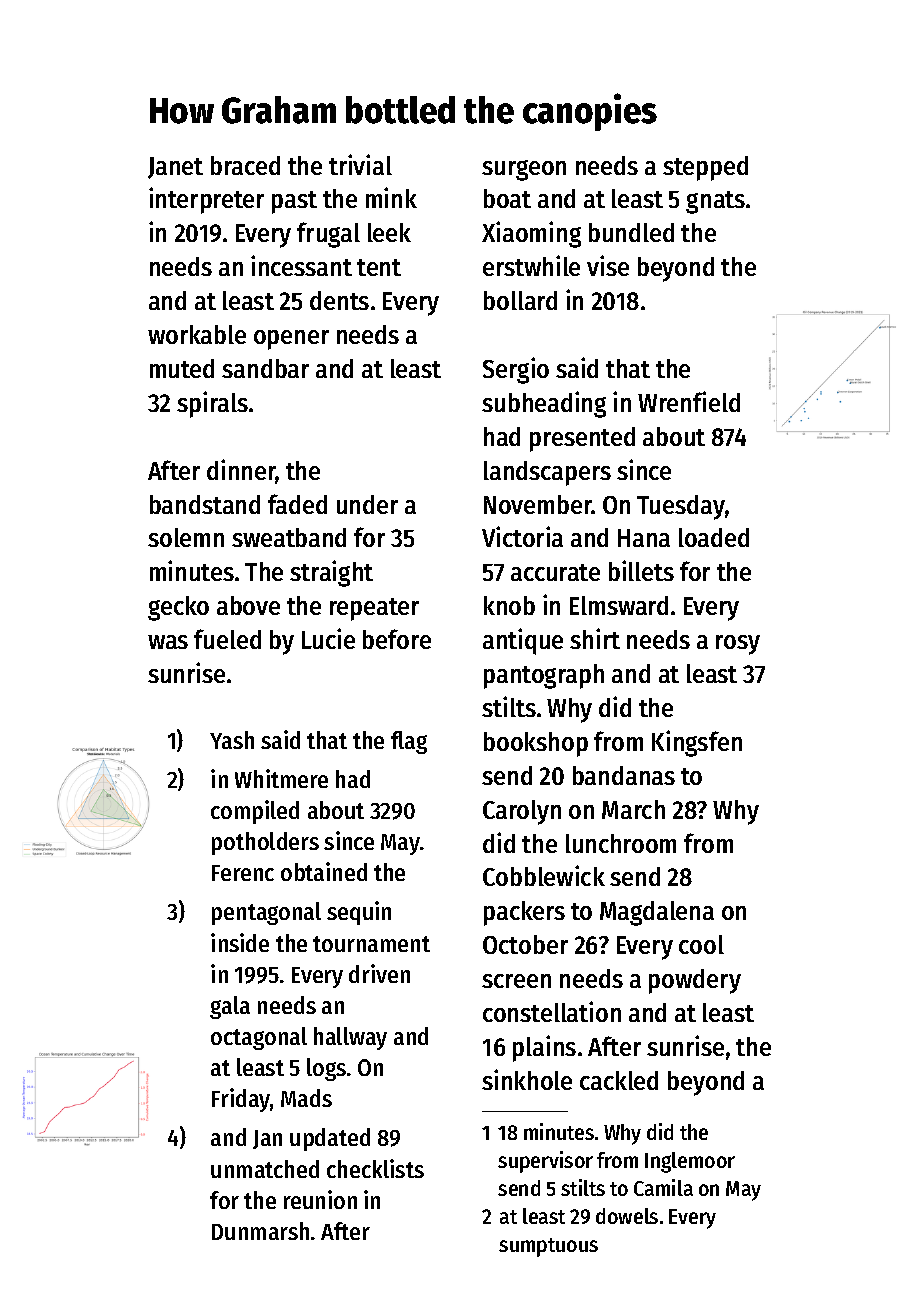  I want to click on Wrenfield, so click(689, 401).
